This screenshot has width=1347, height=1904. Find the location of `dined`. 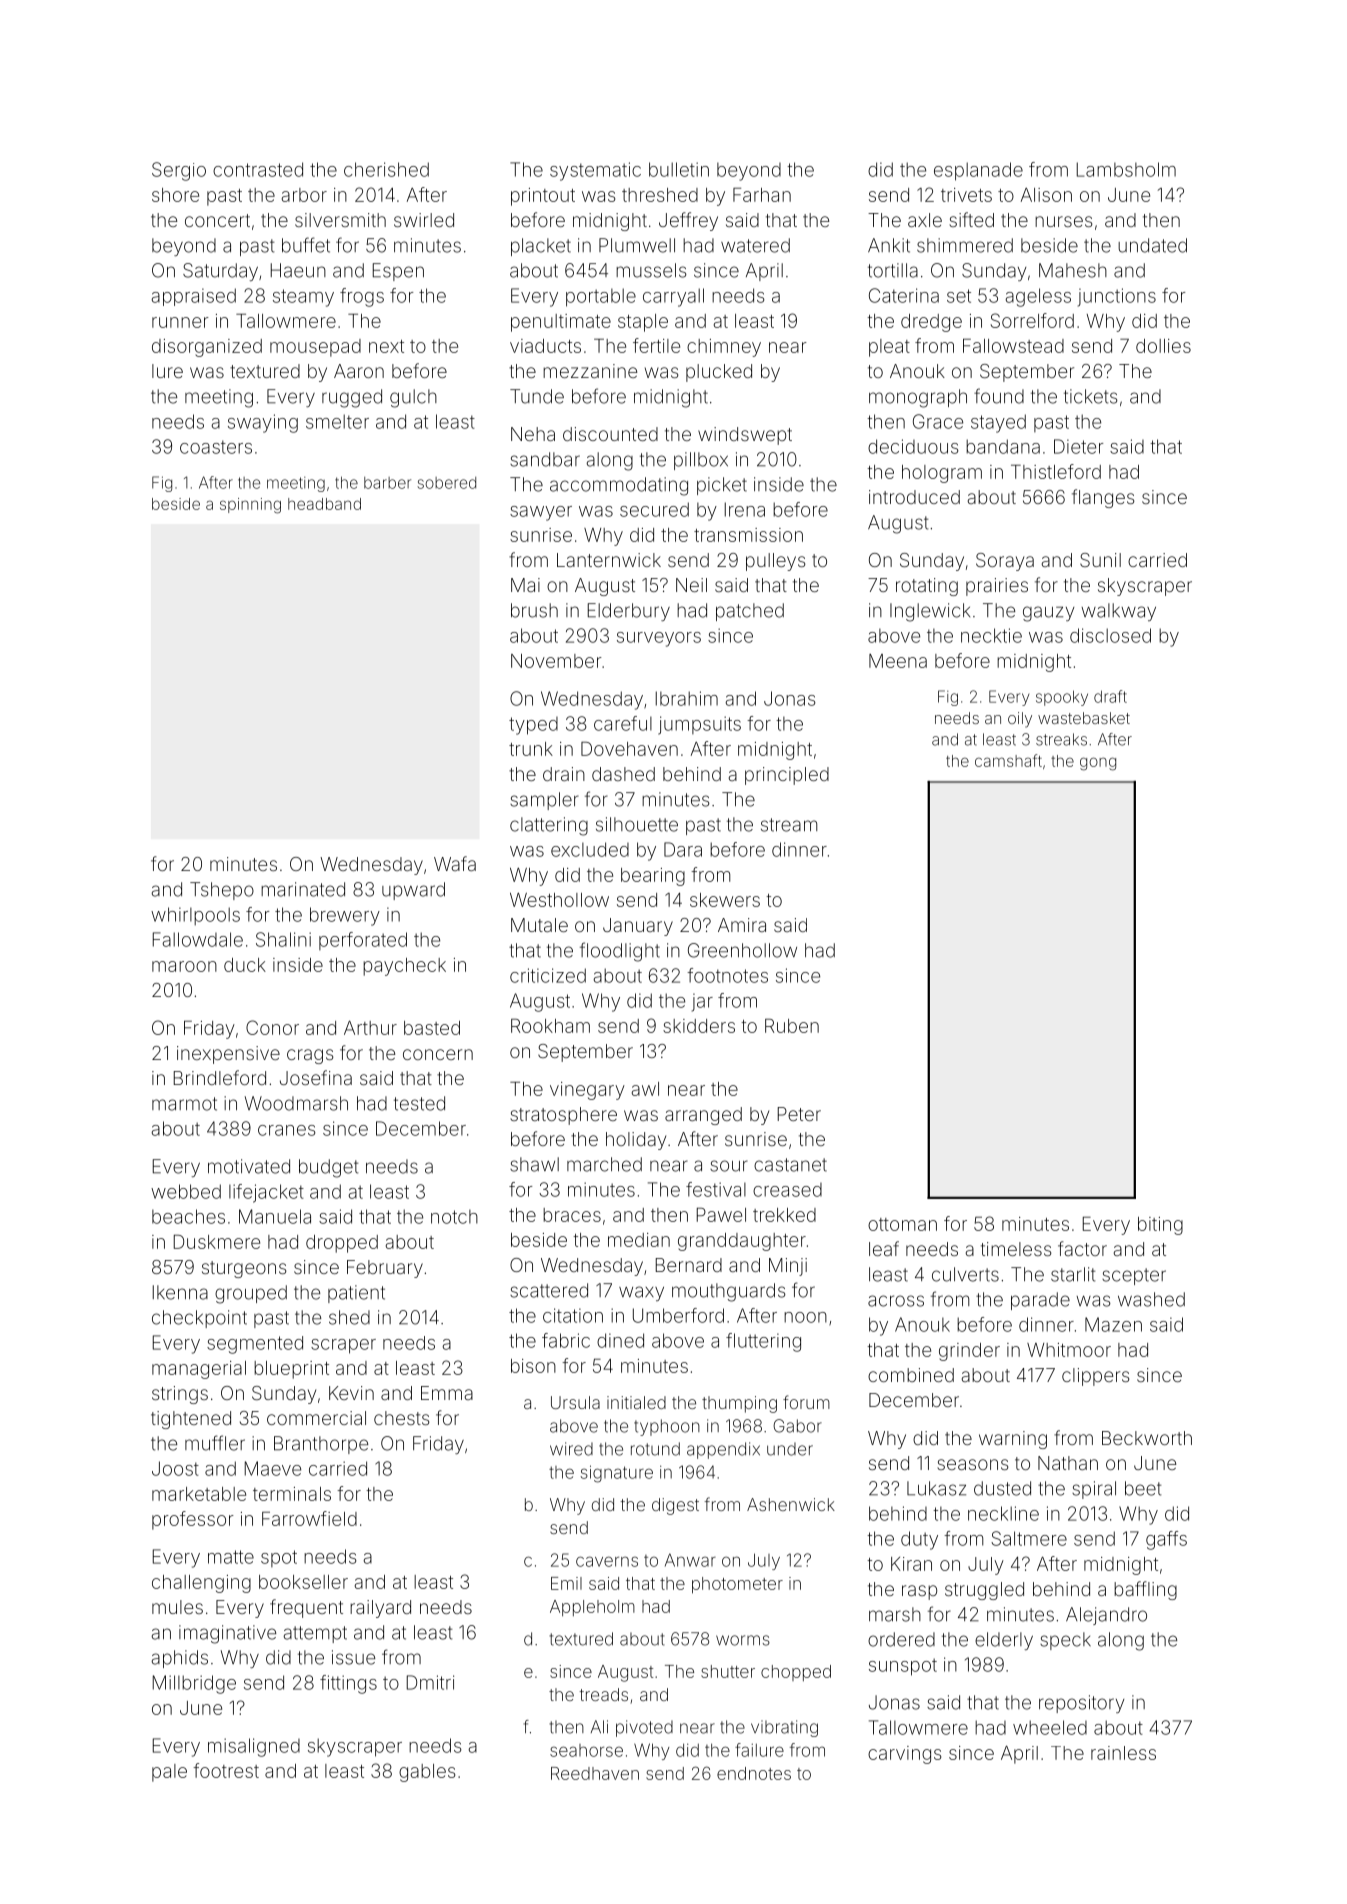

dined is located at coordinates (620, 1340).
